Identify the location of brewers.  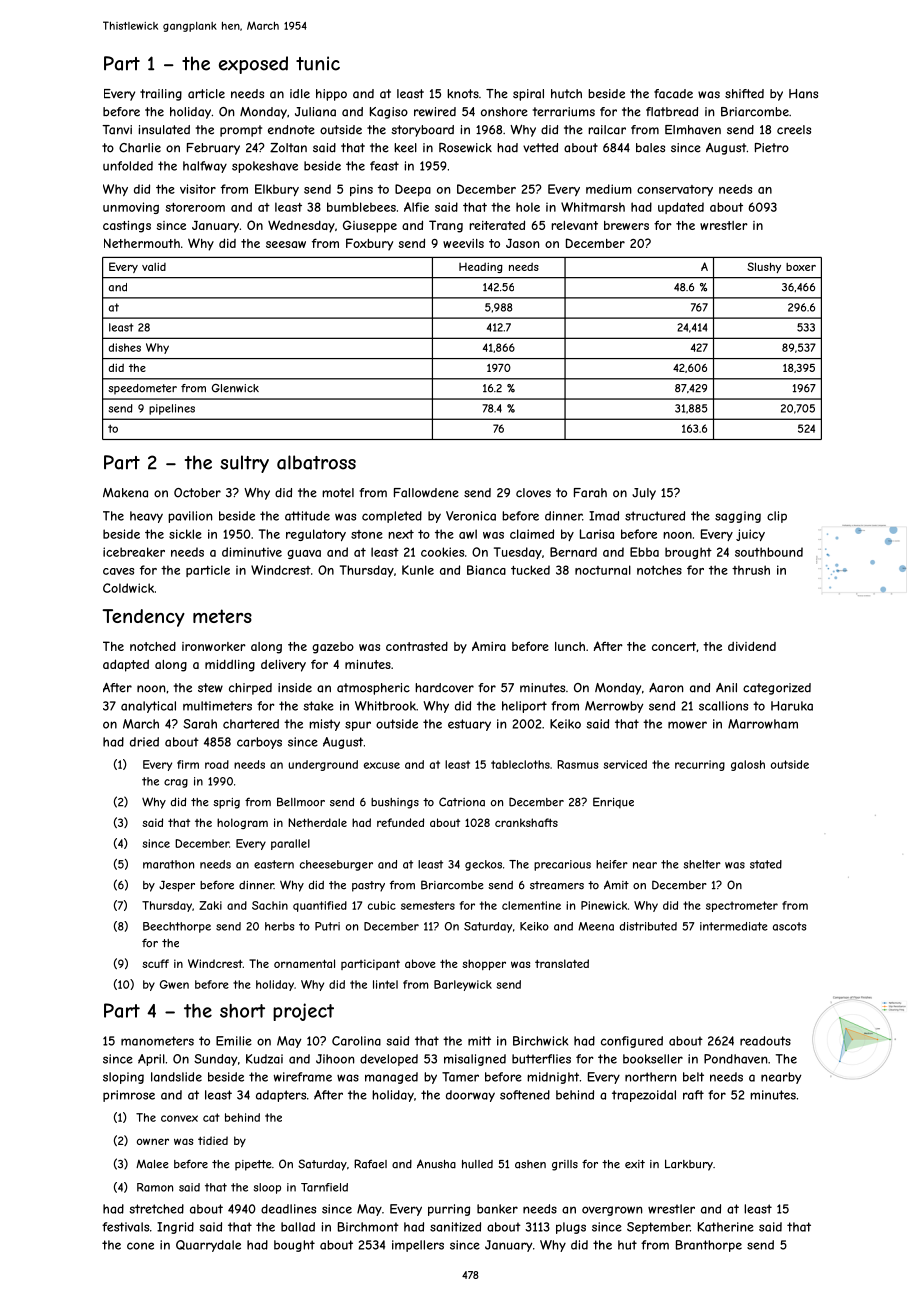
(626, 225).
